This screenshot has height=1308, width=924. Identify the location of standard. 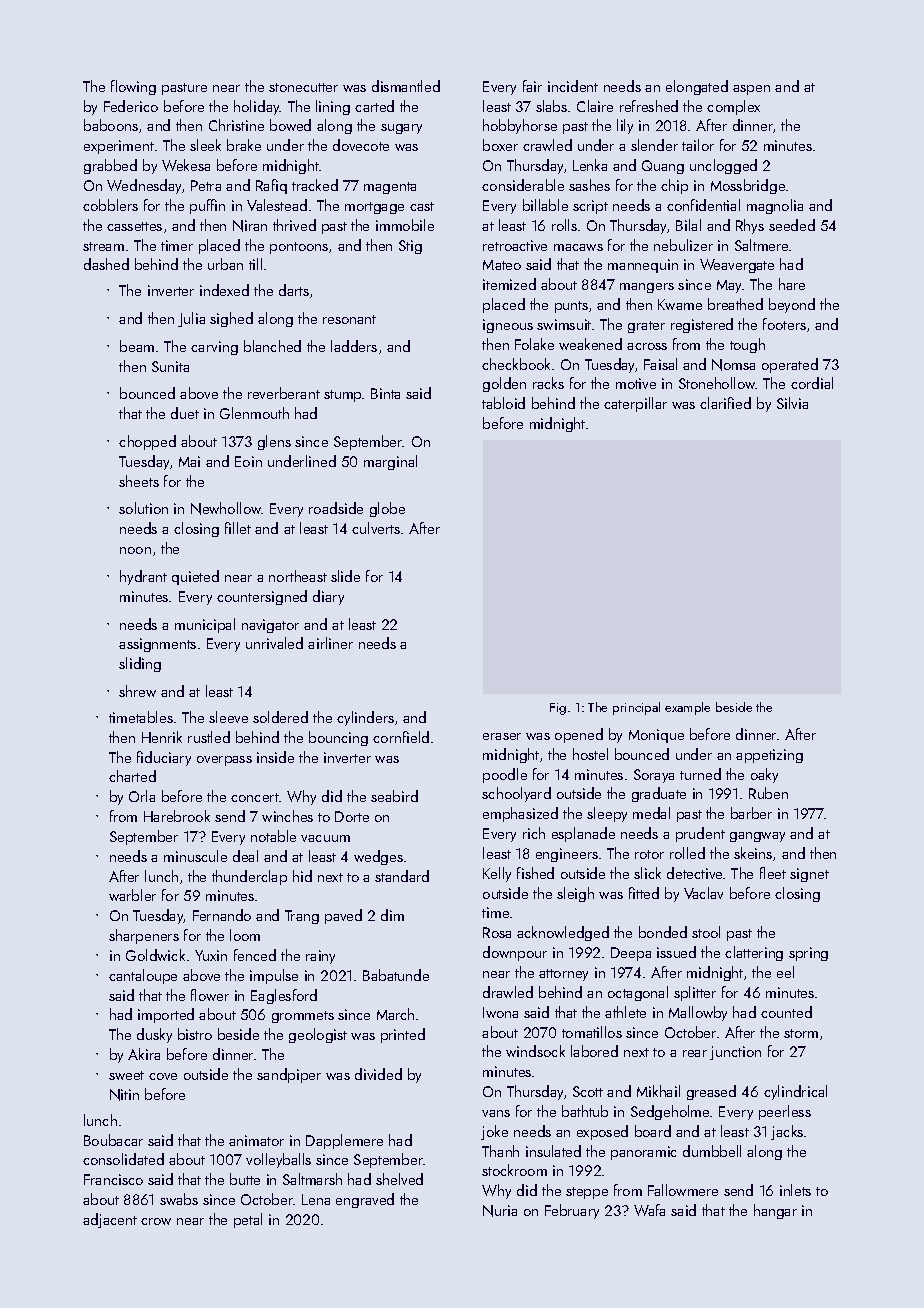
(402, 876).
